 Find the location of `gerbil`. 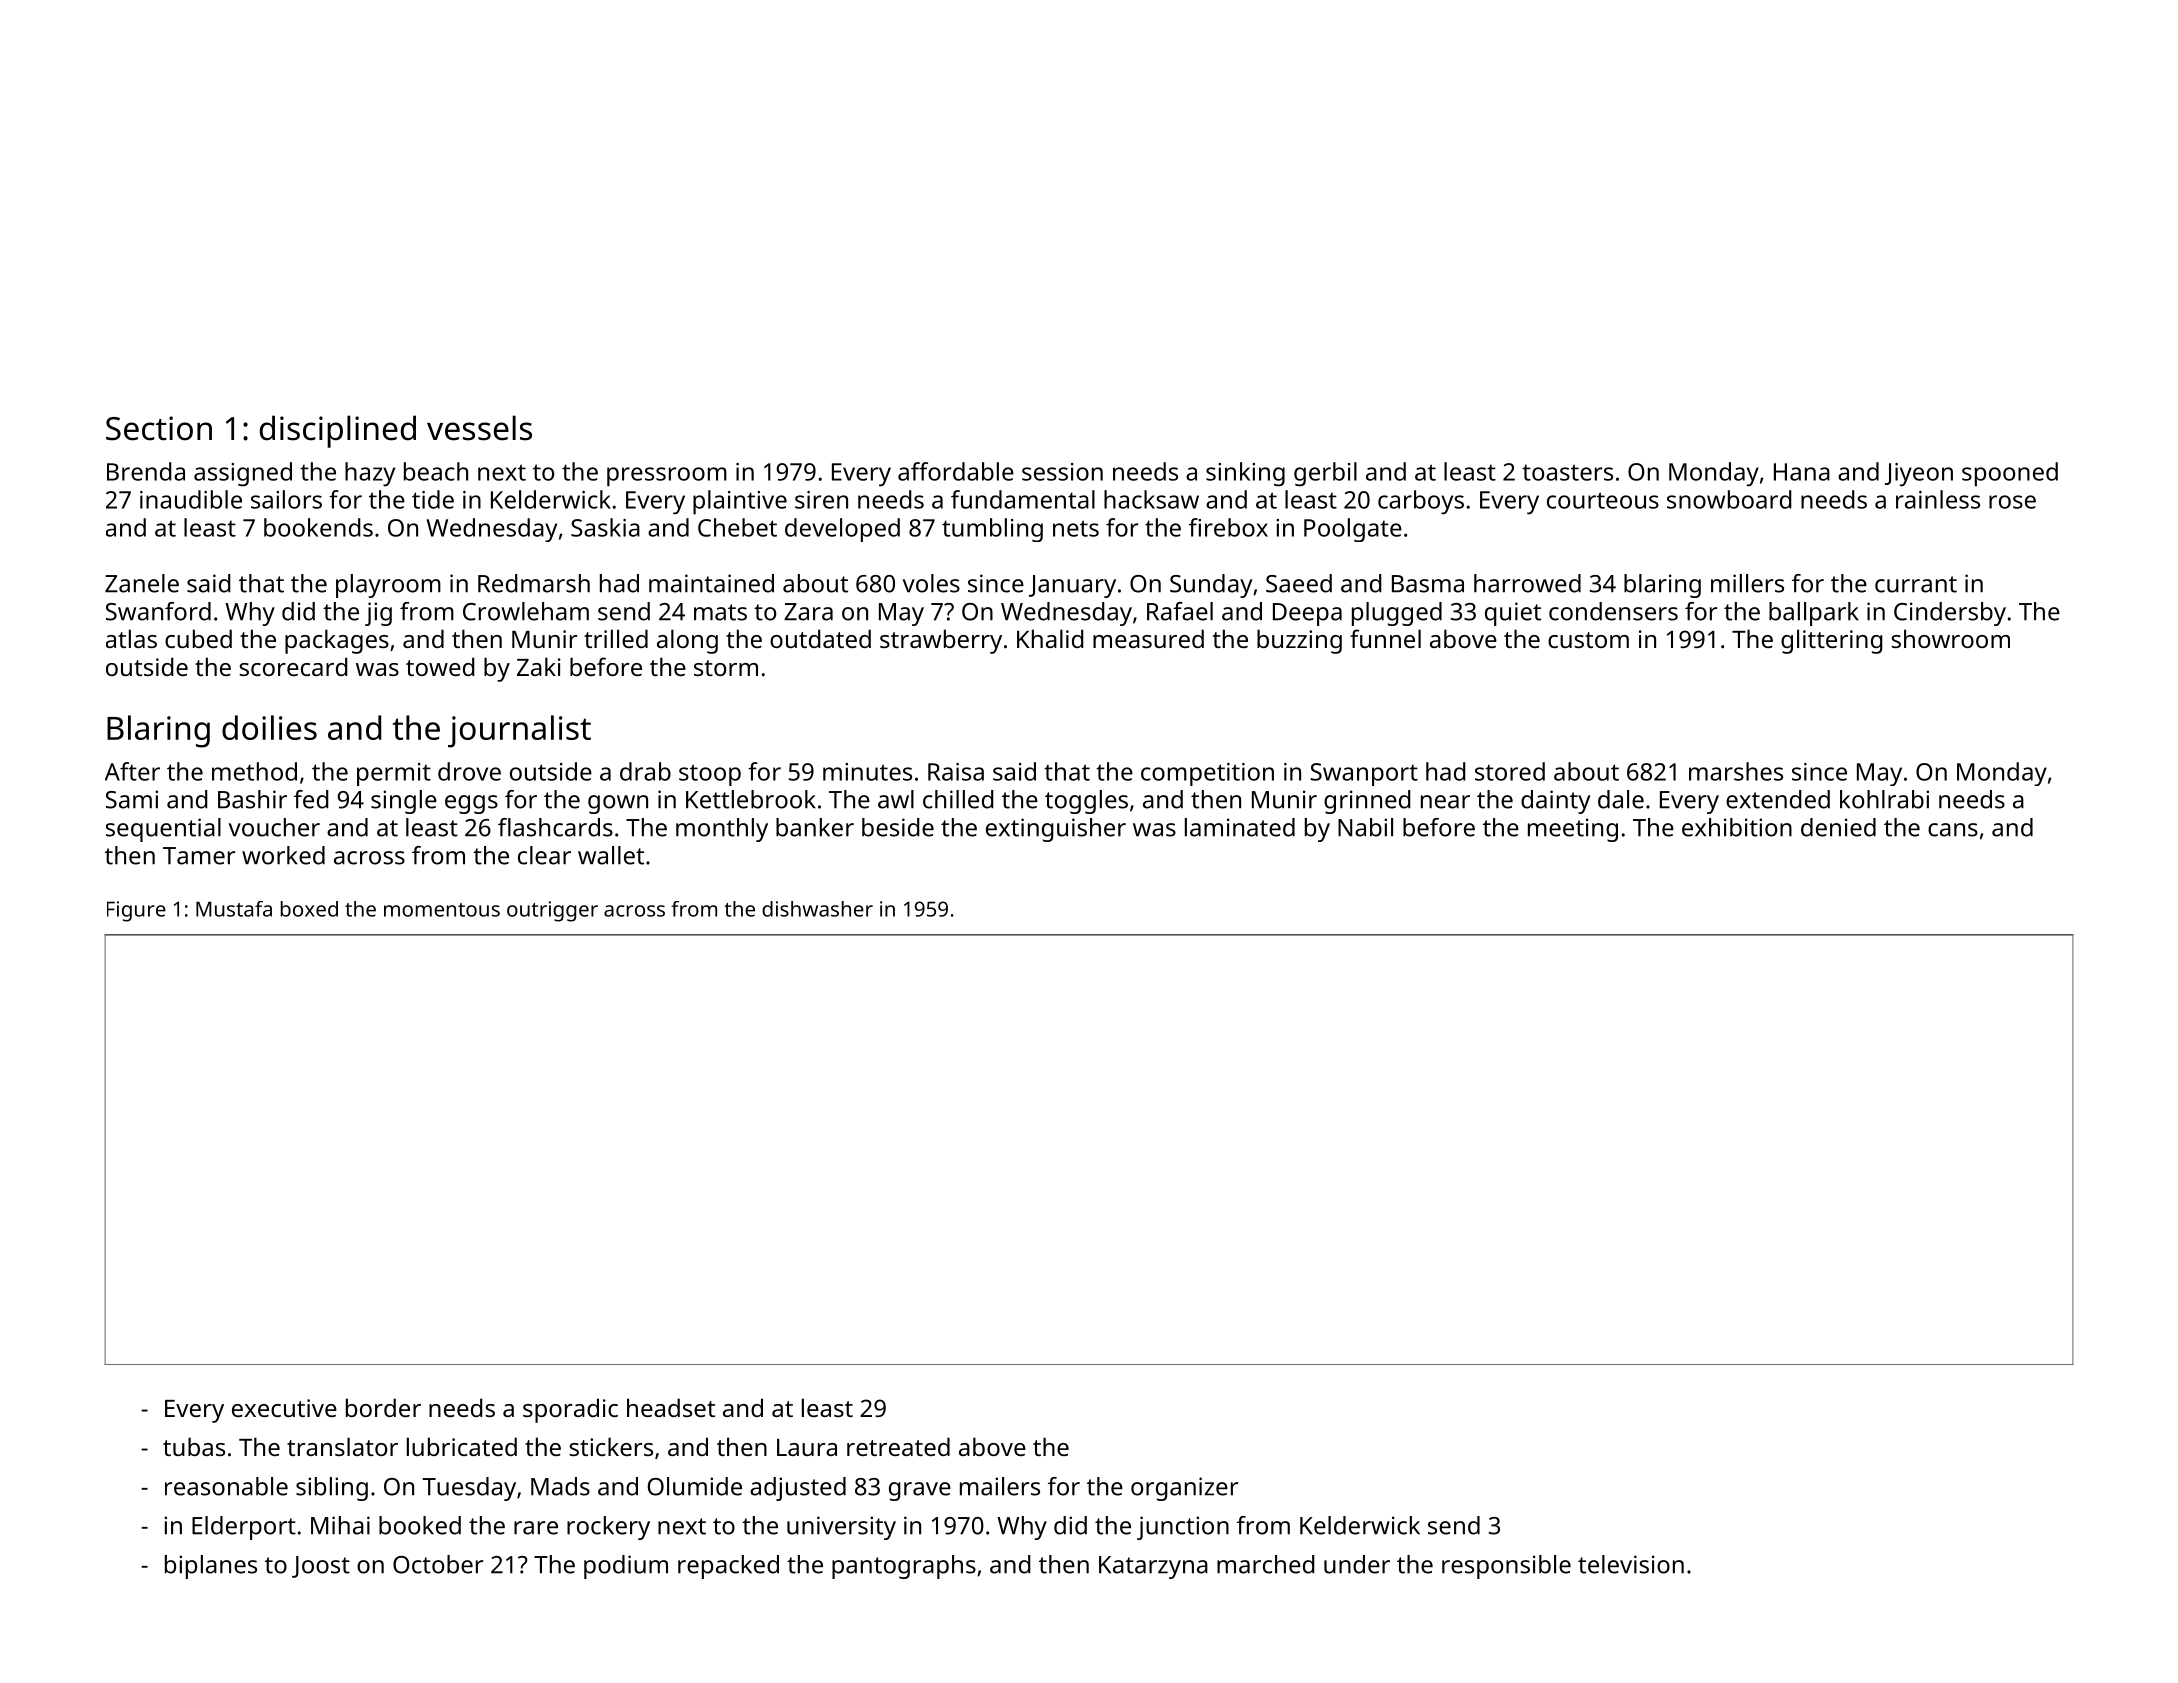

gerbil is located at coordinates (1325, 474).
